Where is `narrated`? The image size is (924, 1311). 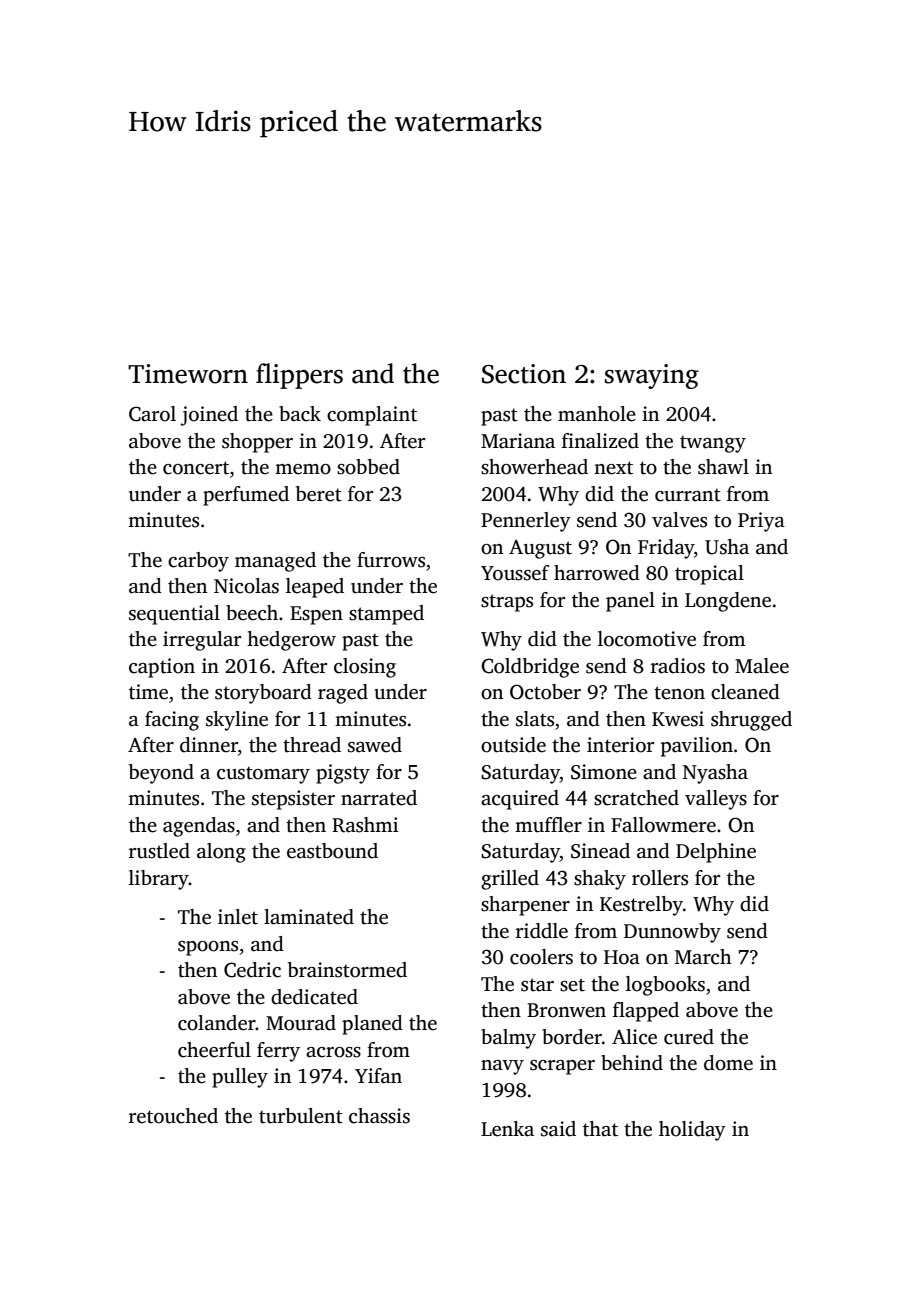
narrated is located at coordinates (379, 798).
